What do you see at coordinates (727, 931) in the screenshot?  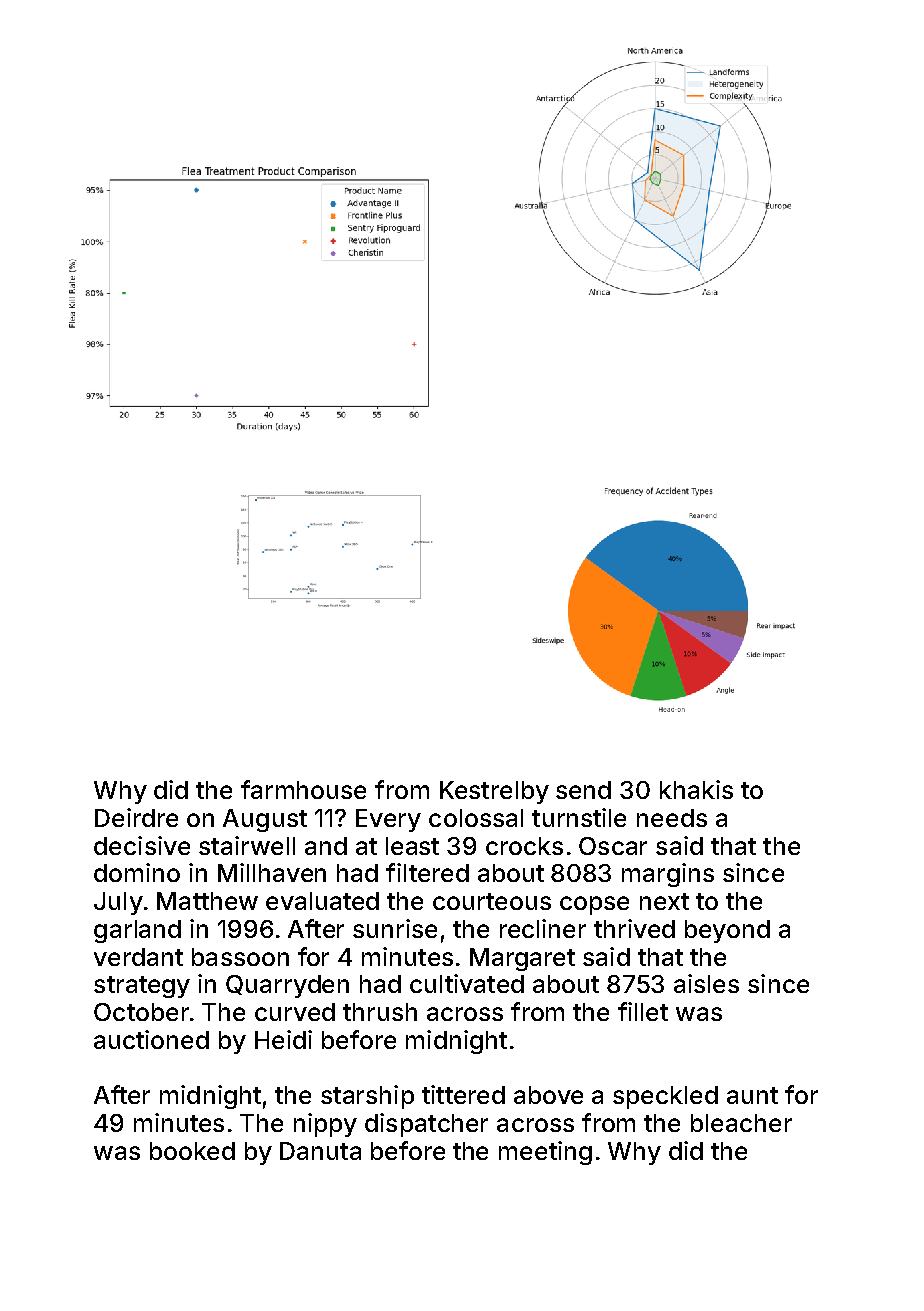 I see `beyond` at bounding box center [727, 931].
